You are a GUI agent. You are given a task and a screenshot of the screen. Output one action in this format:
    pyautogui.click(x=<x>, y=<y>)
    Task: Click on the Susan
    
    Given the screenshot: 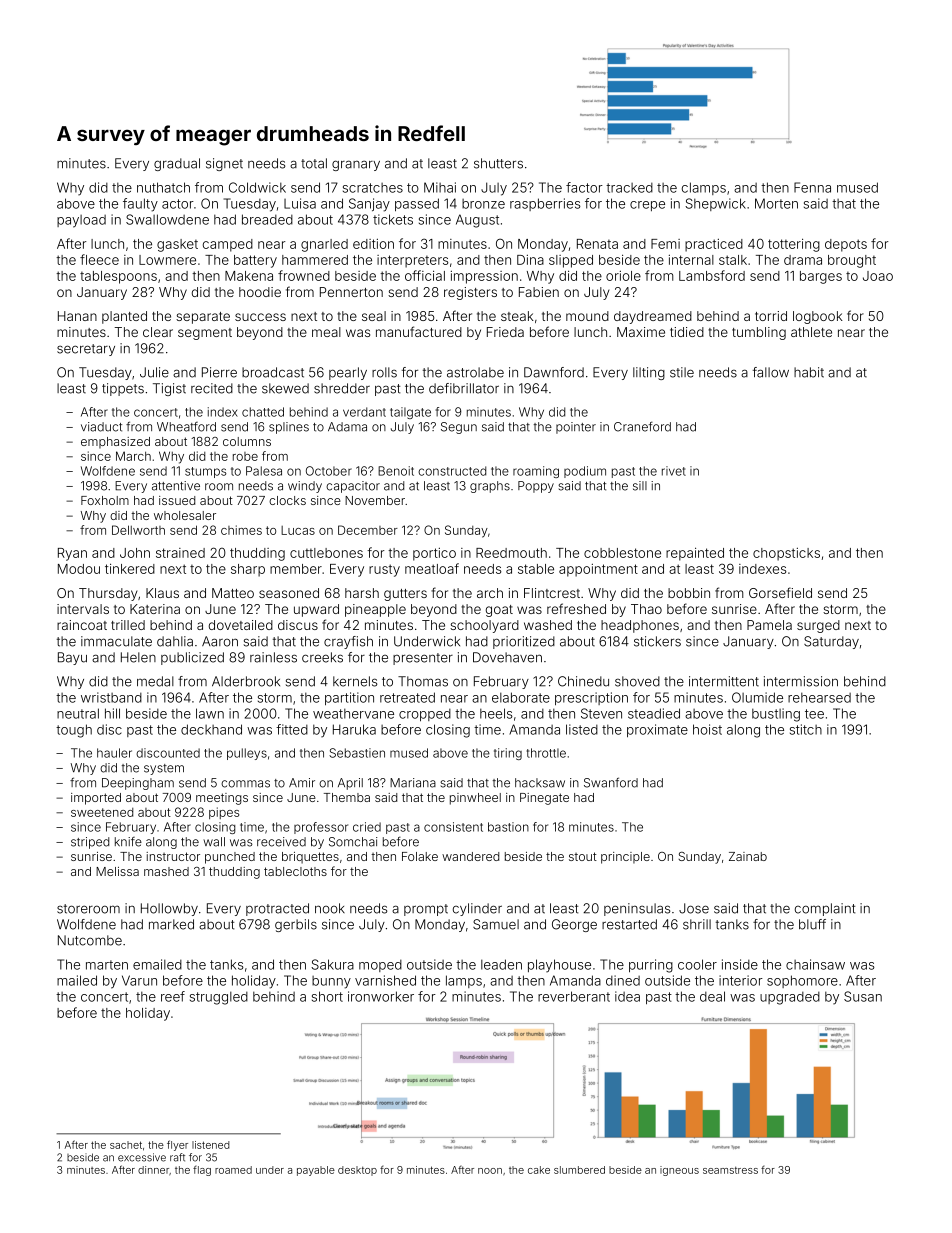 What is the action you would take?
    pyautogui.click(x=863, y=996)
